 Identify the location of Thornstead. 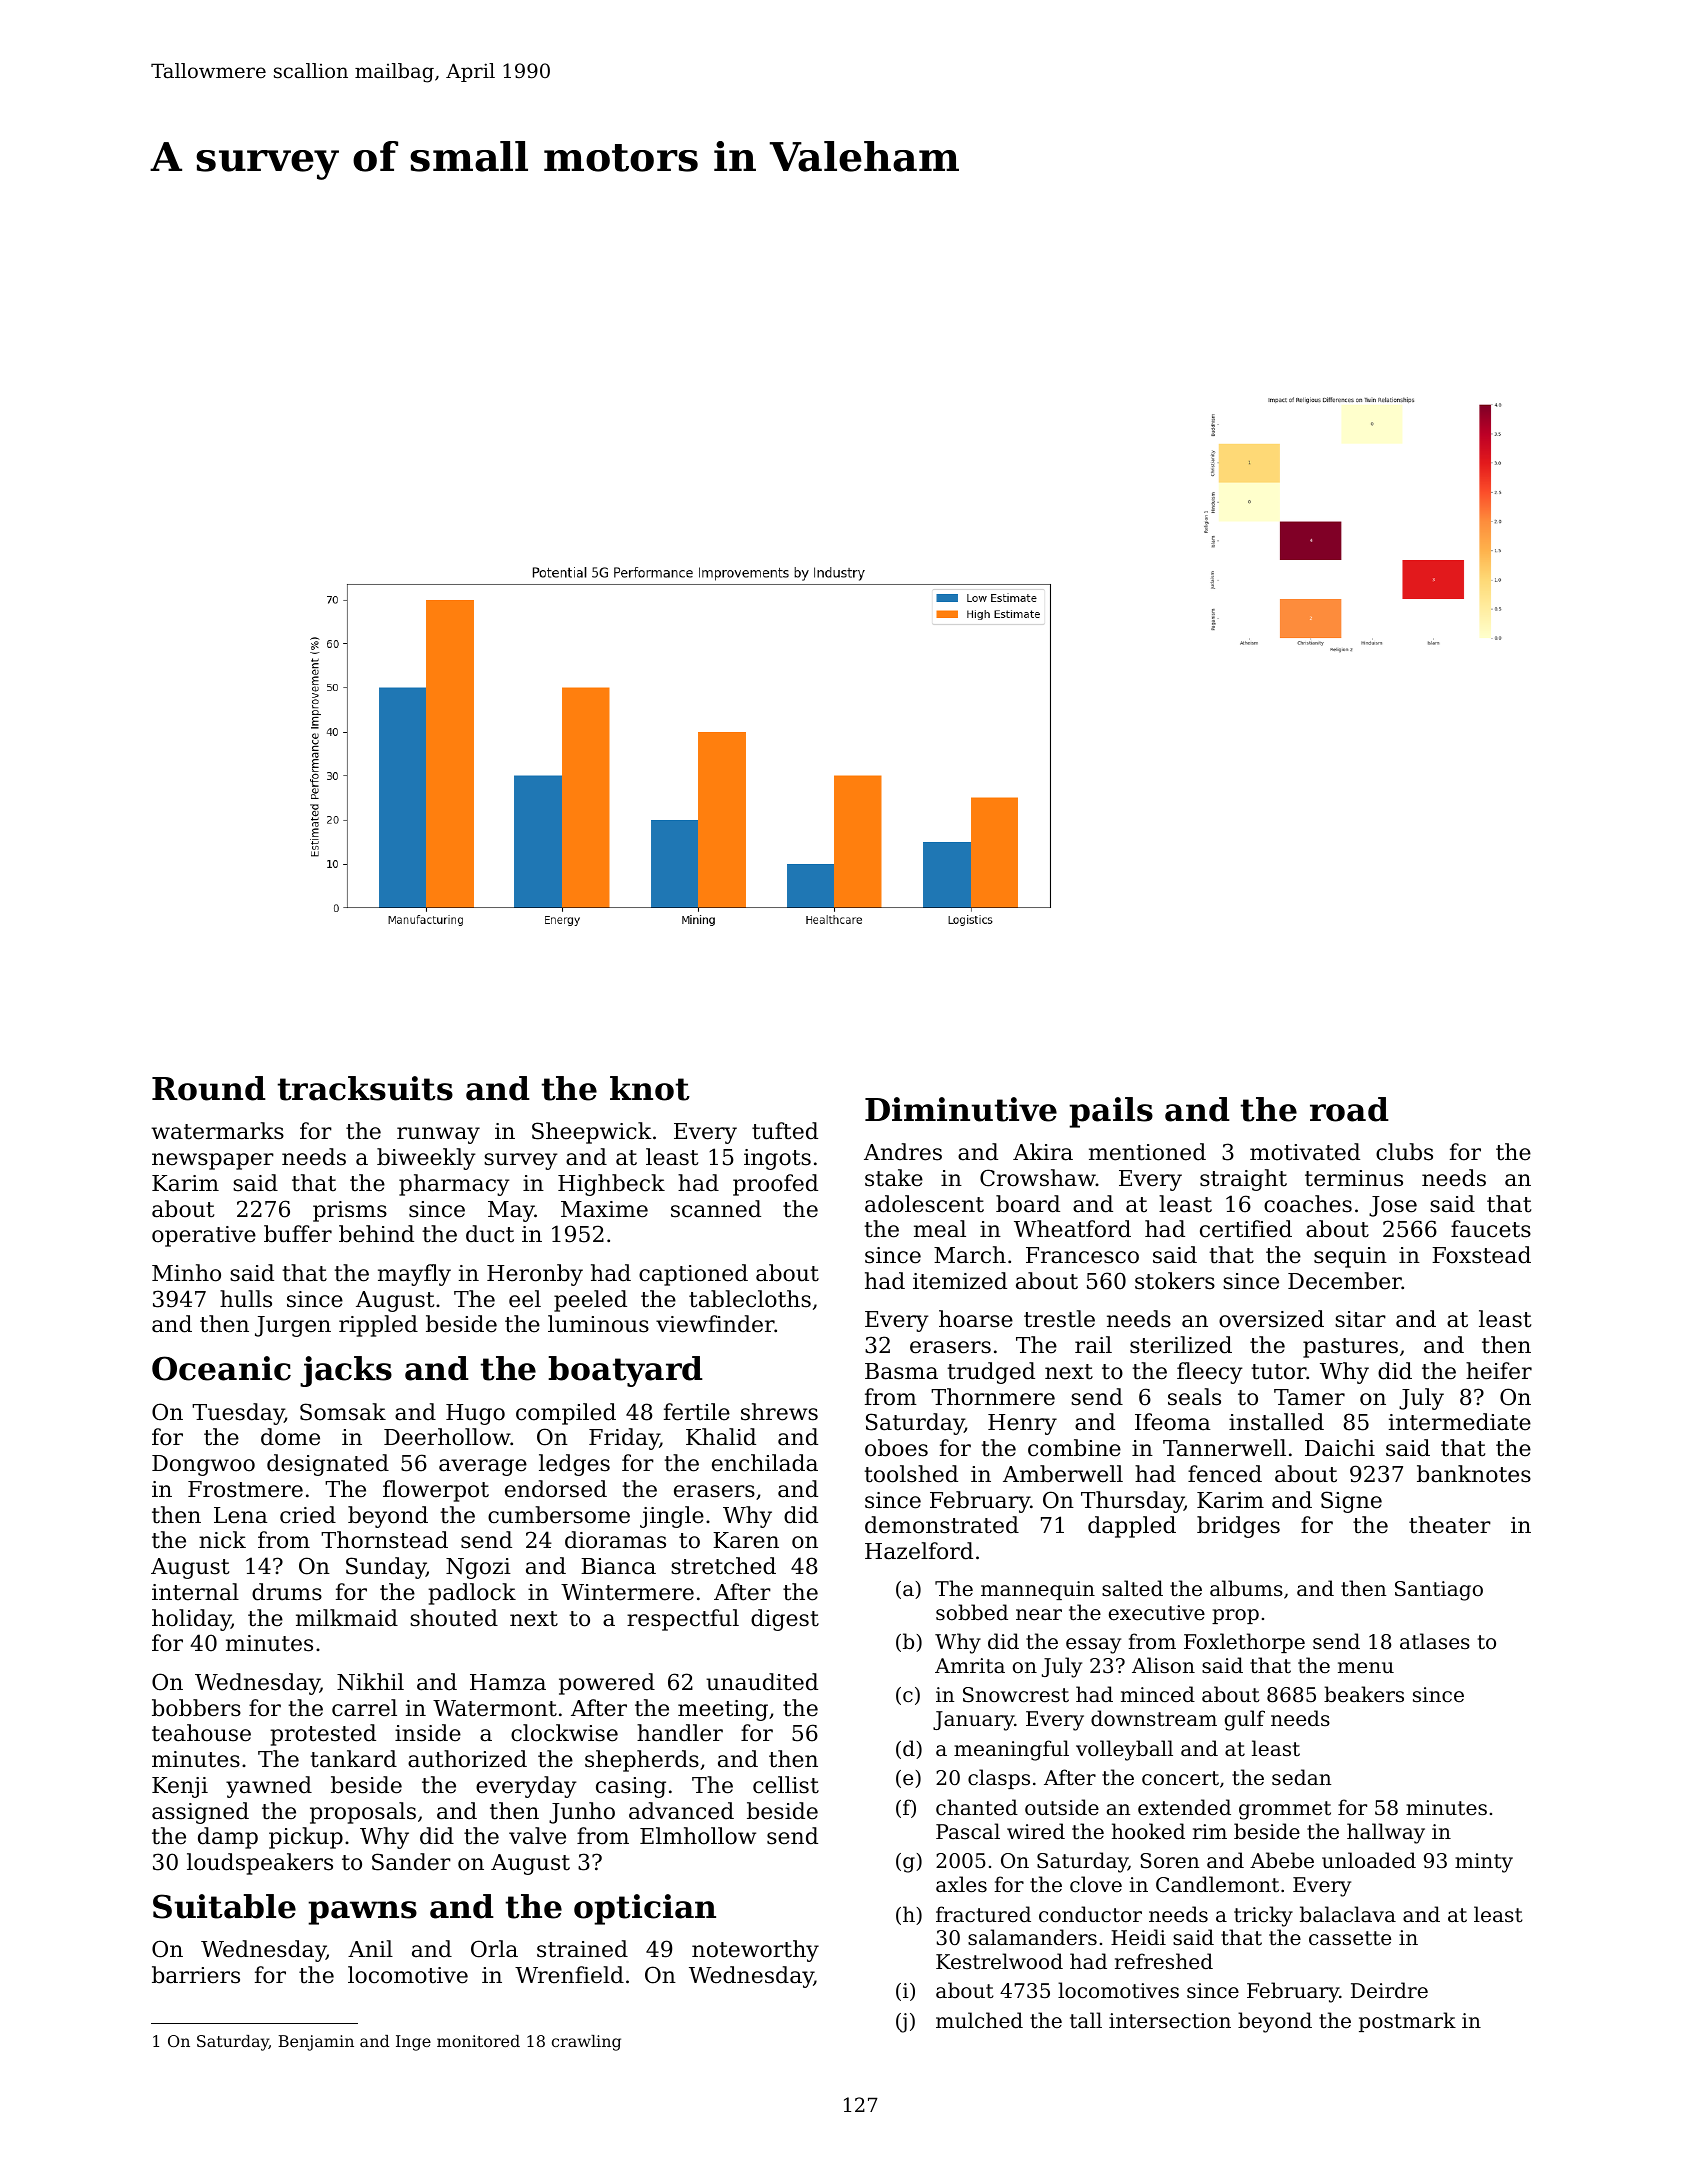
(384, 1540).
